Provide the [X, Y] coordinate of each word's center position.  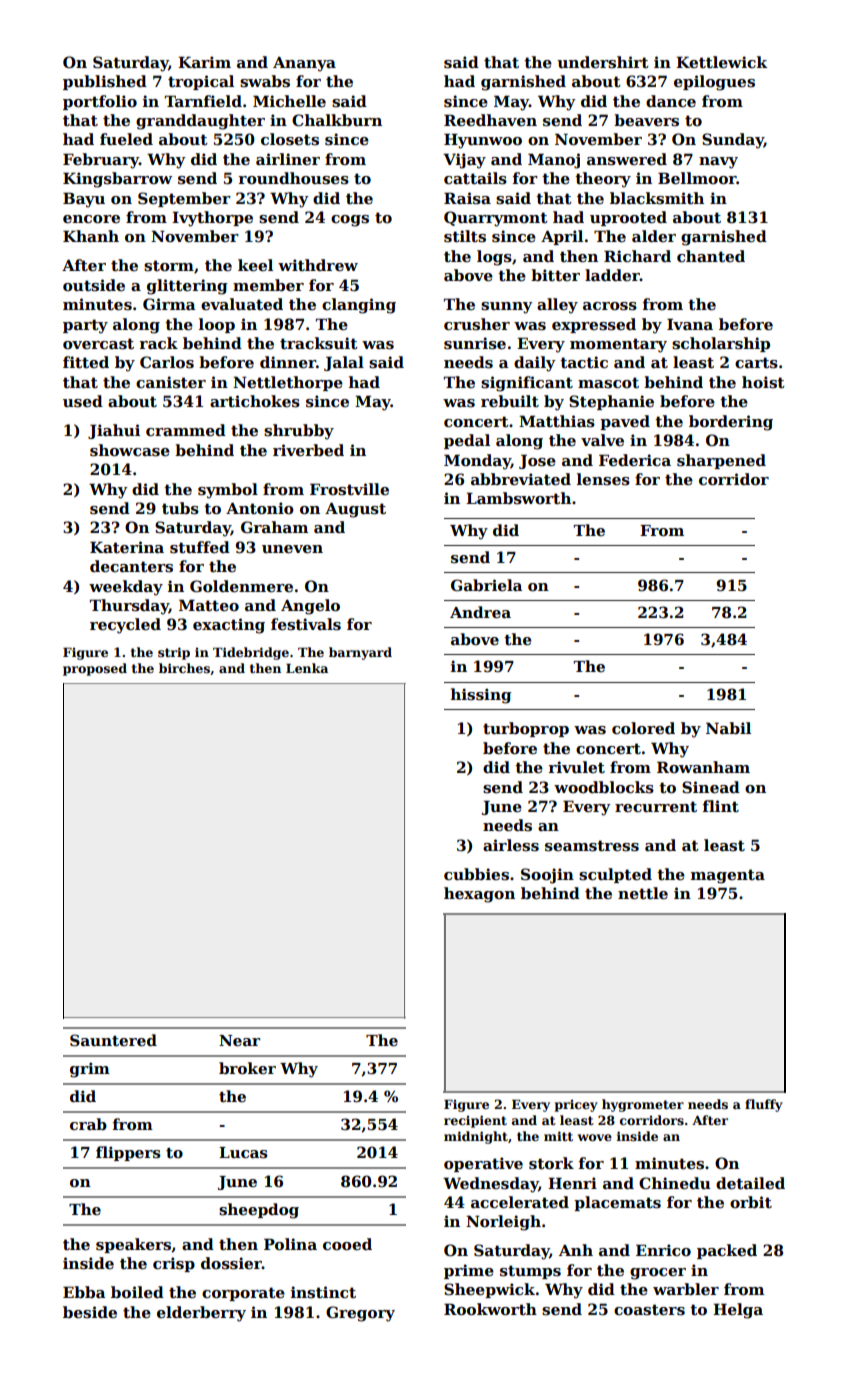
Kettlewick [721, 62]
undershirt [603, 62]
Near [239, 1040]
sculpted [615, 875]
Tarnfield [203, 101]
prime [469, 1271]
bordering [731, 423]
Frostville [349, 489]
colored [643, 728]
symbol [228, 491]
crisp [174, 1264]
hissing [481, 696]
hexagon [479, 895]
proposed [95, 669]
